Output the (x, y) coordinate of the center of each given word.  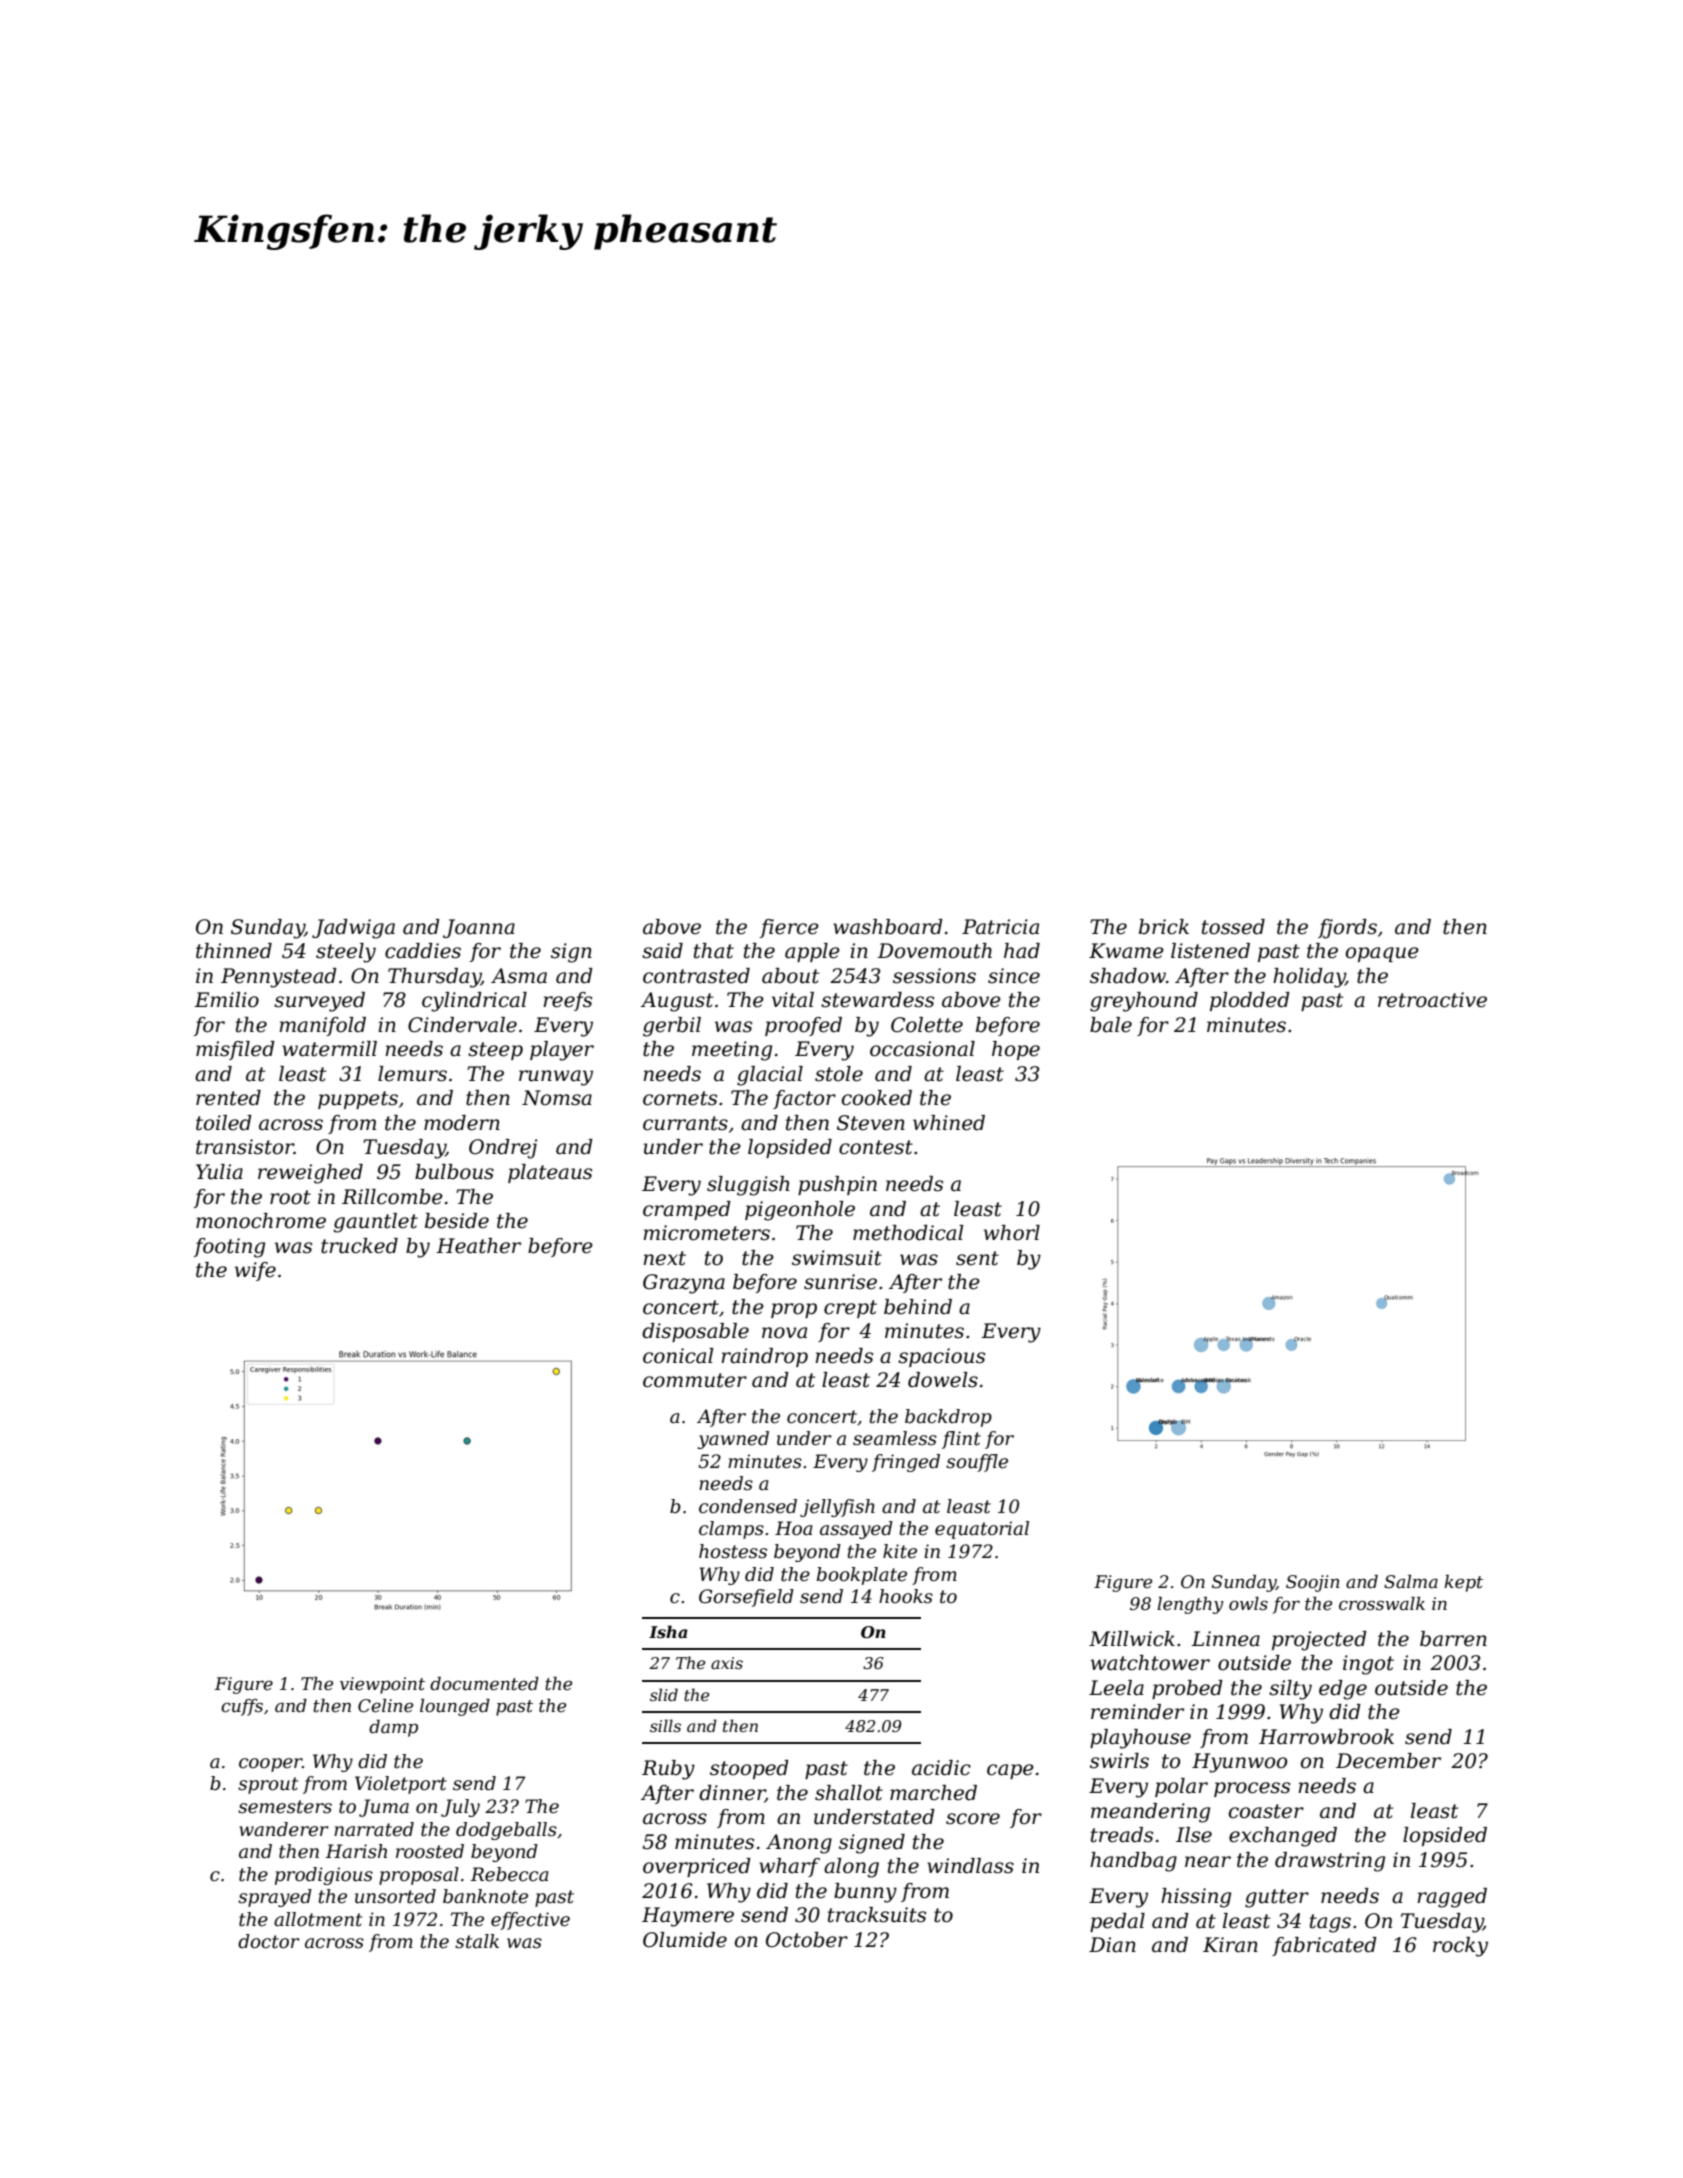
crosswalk (1382, 1604)
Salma (1411, 1581)
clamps (731, 1530)
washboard (888, 927)
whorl (1012, 1233)
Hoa (794, 1528)
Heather (478, 1246)
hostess (733, 1551)
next (664, 1258)
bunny (865, 1893)
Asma (519, 976)
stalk (477, 1941)
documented (484, 1684)
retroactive (1432, 1000)
